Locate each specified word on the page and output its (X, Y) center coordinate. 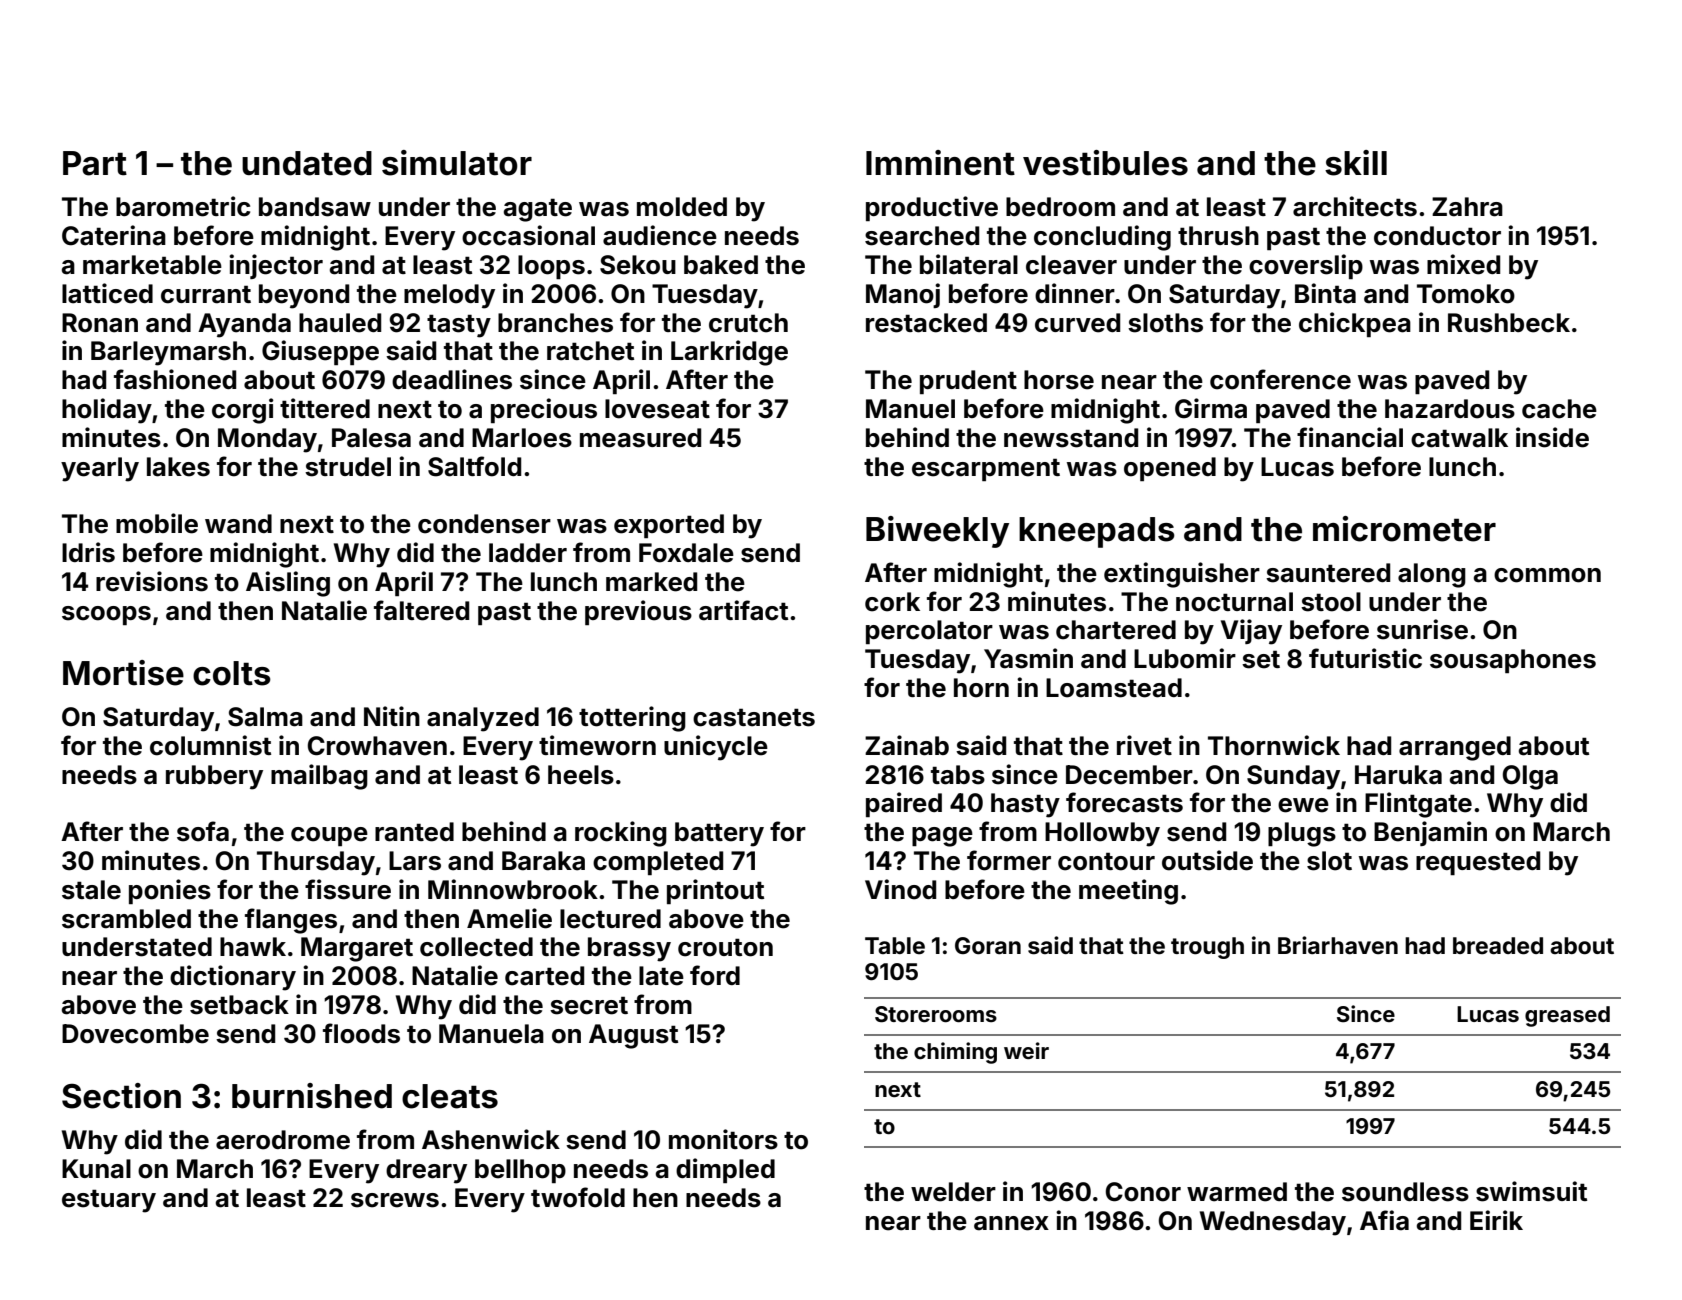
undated (307, 163)
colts (232, 673)
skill (1356, 163)
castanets (754, 717)
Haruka (1398, 775)
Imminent (940, 163)
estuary (109, 1201)
